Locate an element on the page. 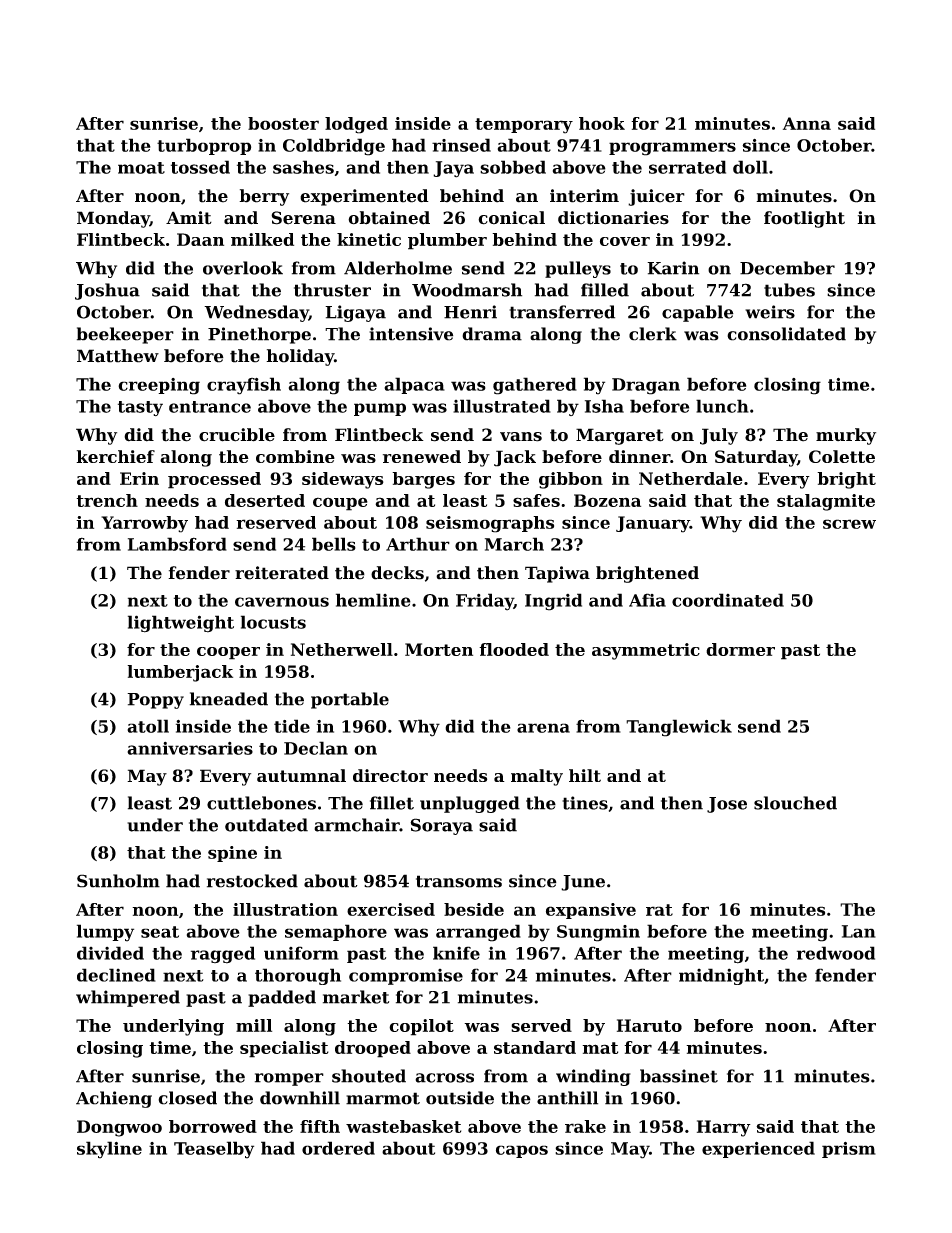  redwood is located at coordinates (836, 953).
